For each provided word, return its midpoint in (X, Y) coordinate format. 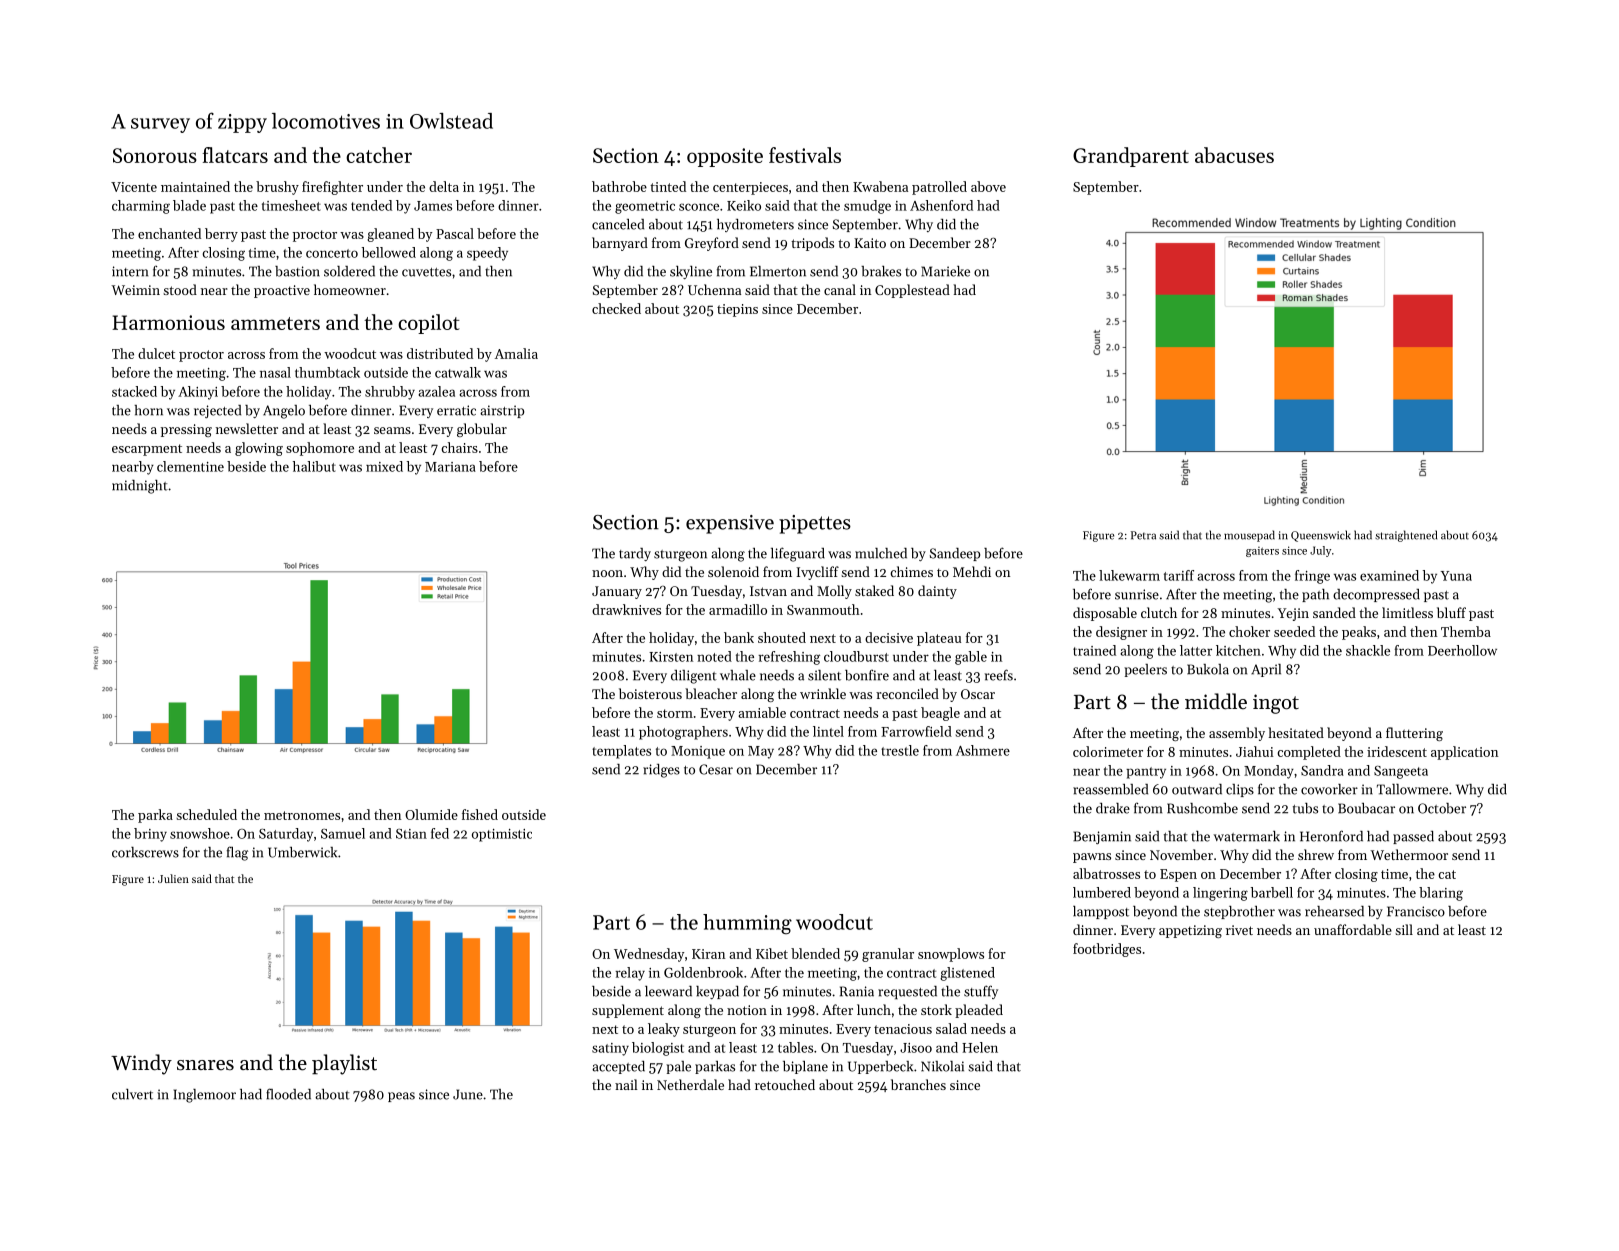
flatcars (235, 155)
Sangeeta (1401, 772)
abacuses (1234, 155)
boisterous (650, 693)
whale (738, 675)
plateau (939, 639)
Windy (141, 1064)
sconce (699, 207)
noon (607, 573)
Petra (1143, 535)
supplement (628, 1011)
